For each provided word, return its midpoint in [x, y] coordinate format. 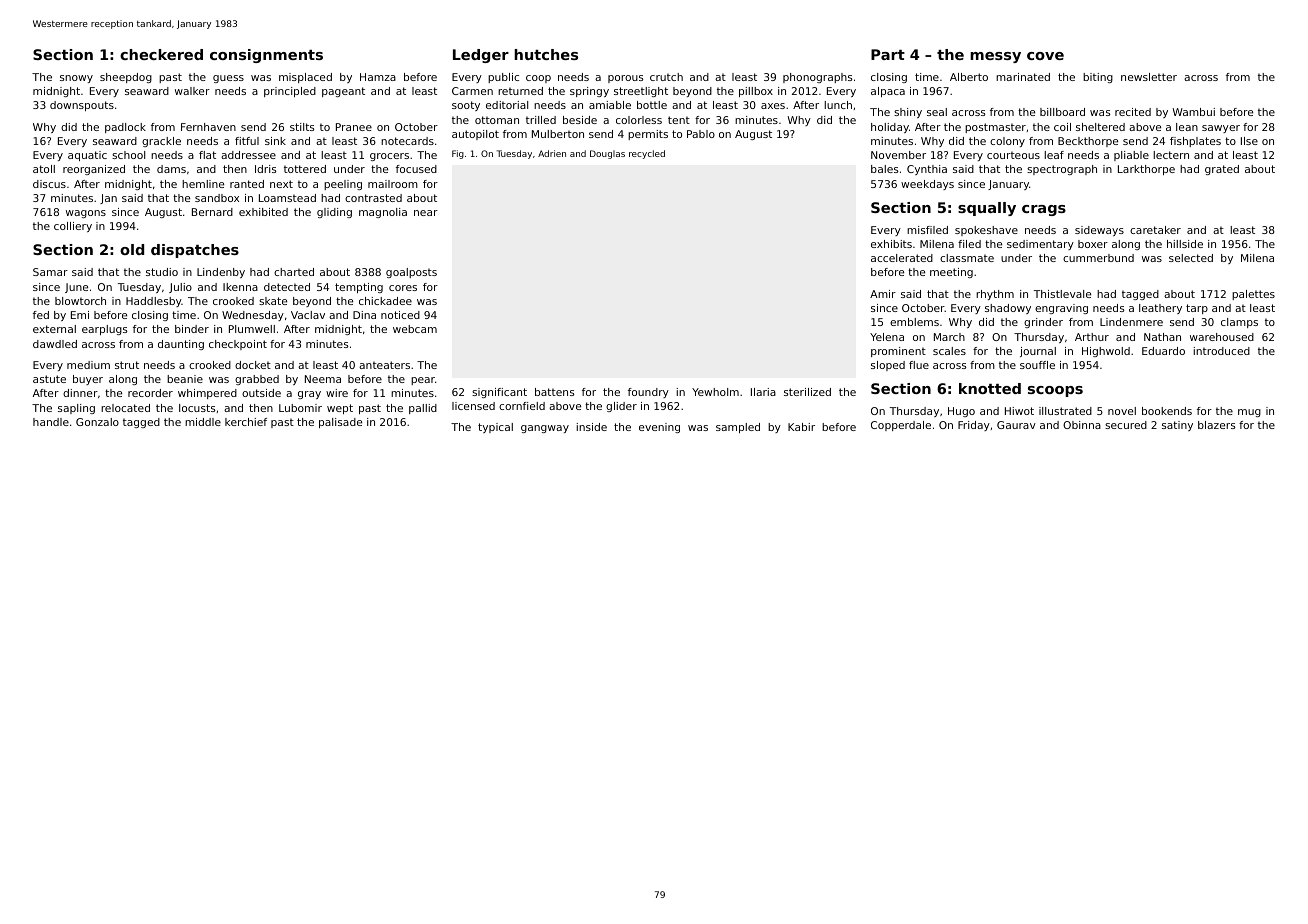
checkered [161, 54]
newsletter [1149, 77]
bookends [1167, 411]
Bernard [212, 212]
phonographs [817, 78]
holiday [890, 128]
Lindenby [221, 273]
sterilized [807, 392]
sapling [76, 409]
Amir [883, 294]
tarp [1197, 309]
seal [937, 112]
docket [253, 365]
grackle [161, 142]
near [426, 213]
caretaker [1155, 230]
